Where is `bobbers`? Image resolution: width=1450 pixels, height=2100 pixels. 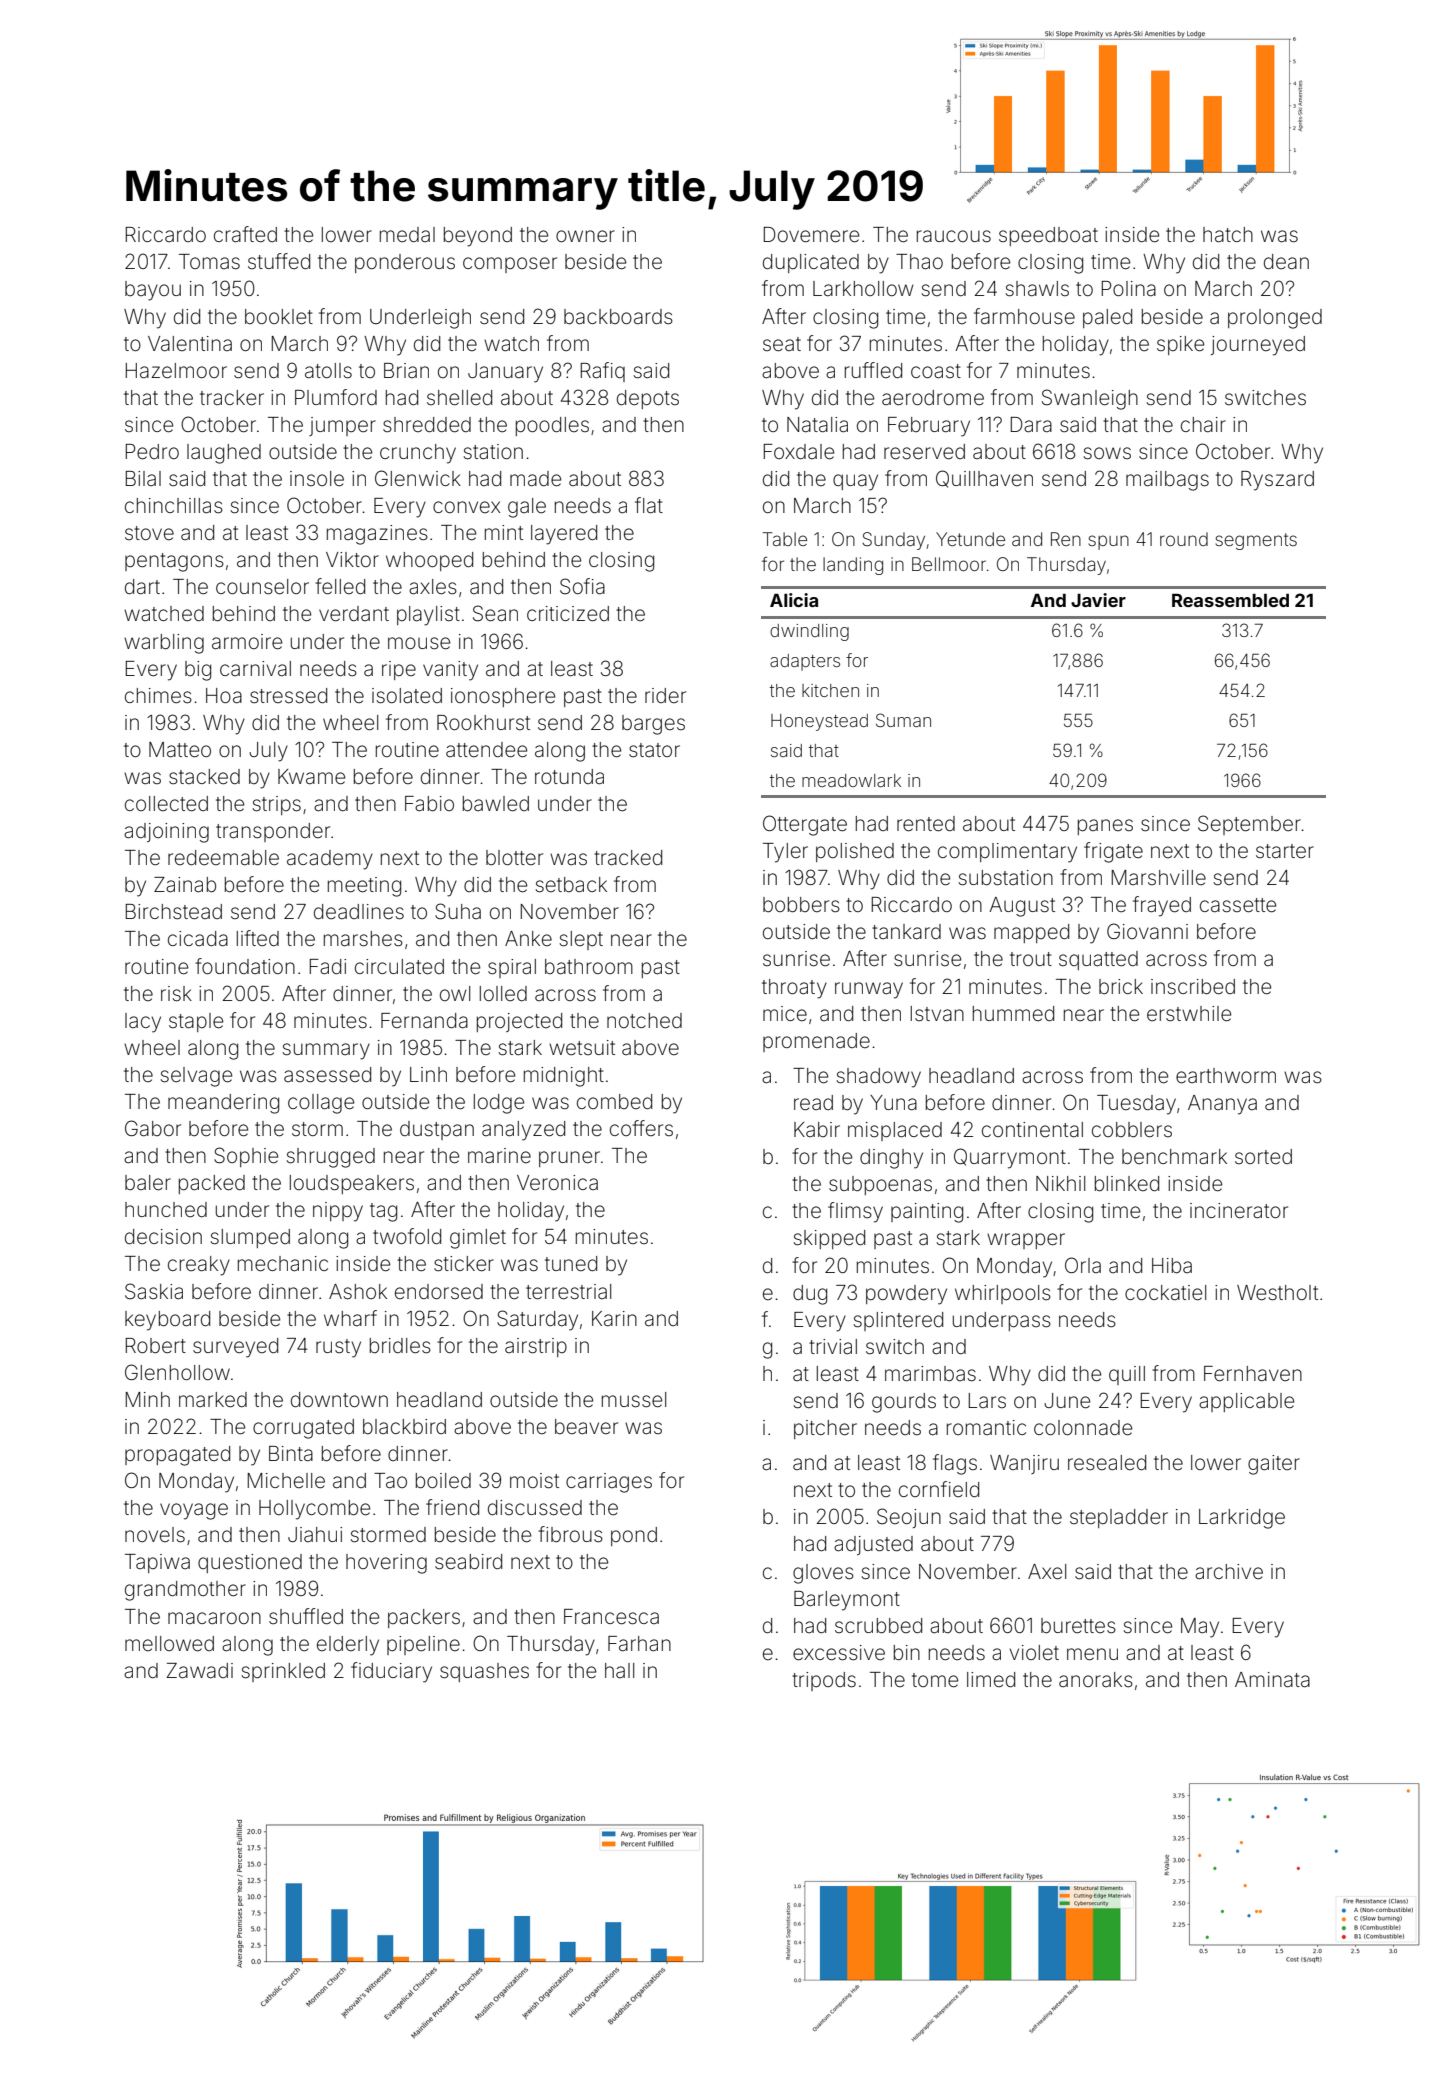
bobbers is located at coordinates (801, 904).
